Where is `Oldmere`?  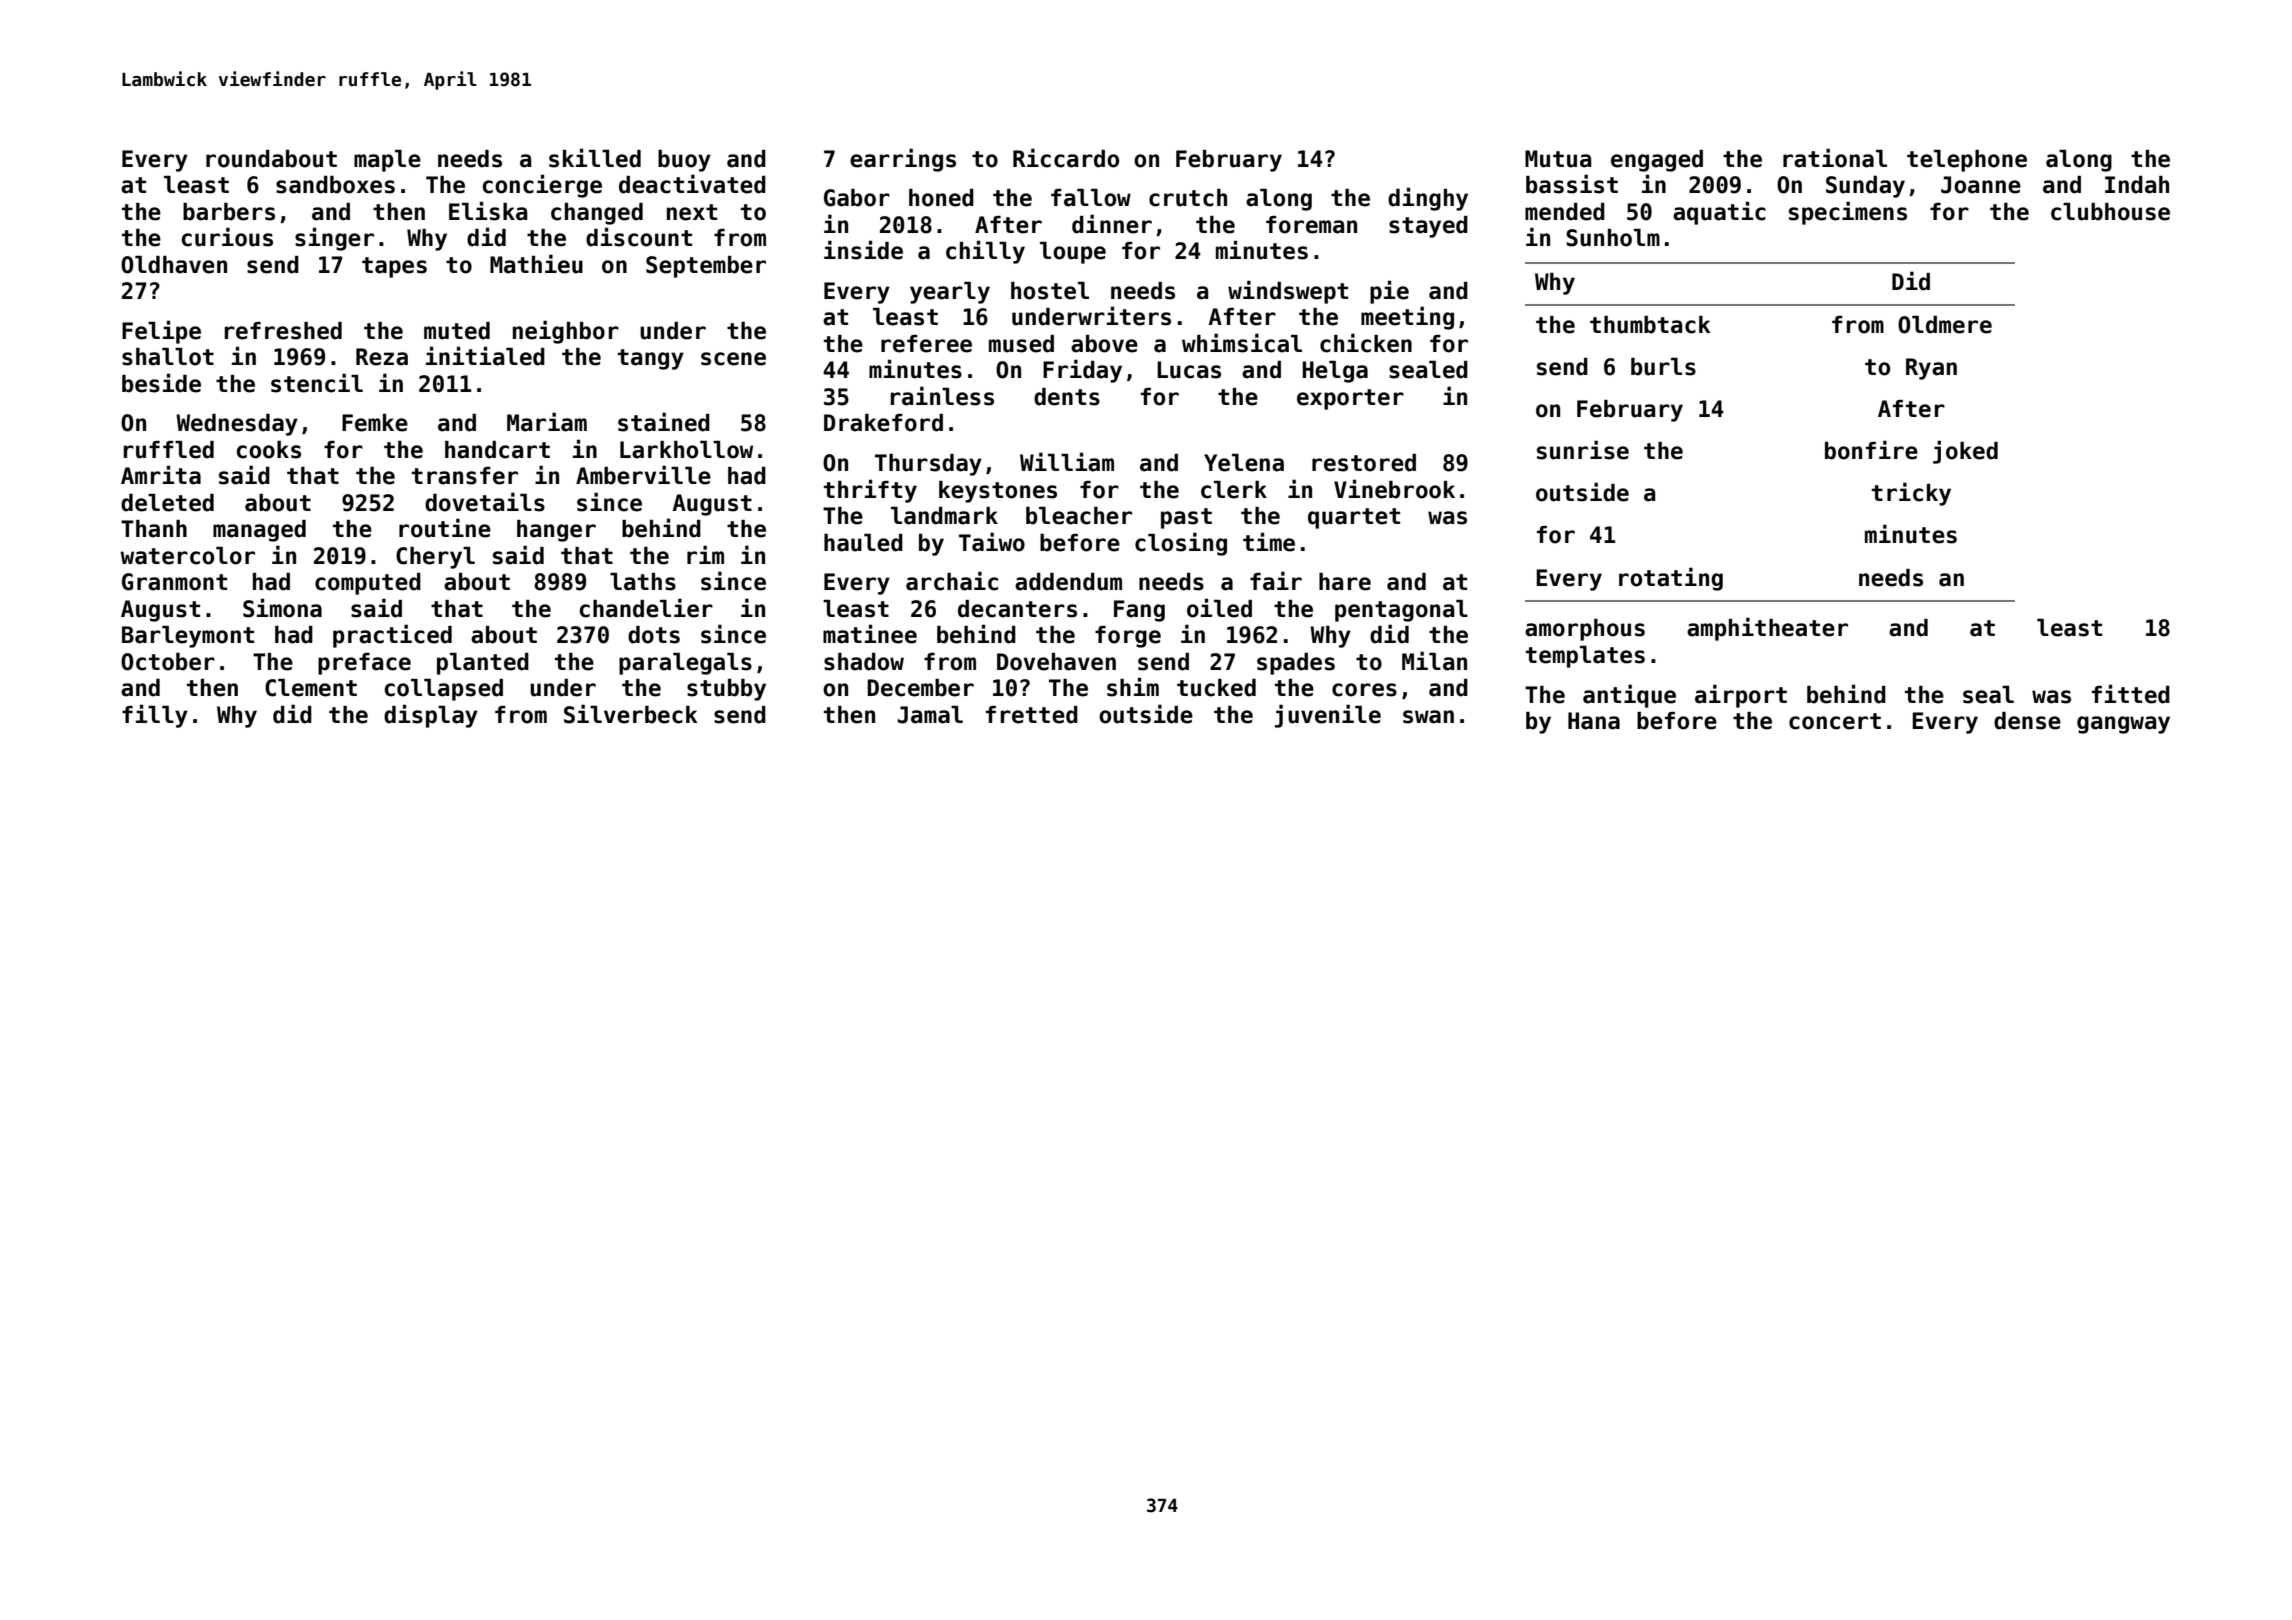 Oldmere is located at coordinates (1945, 325).
